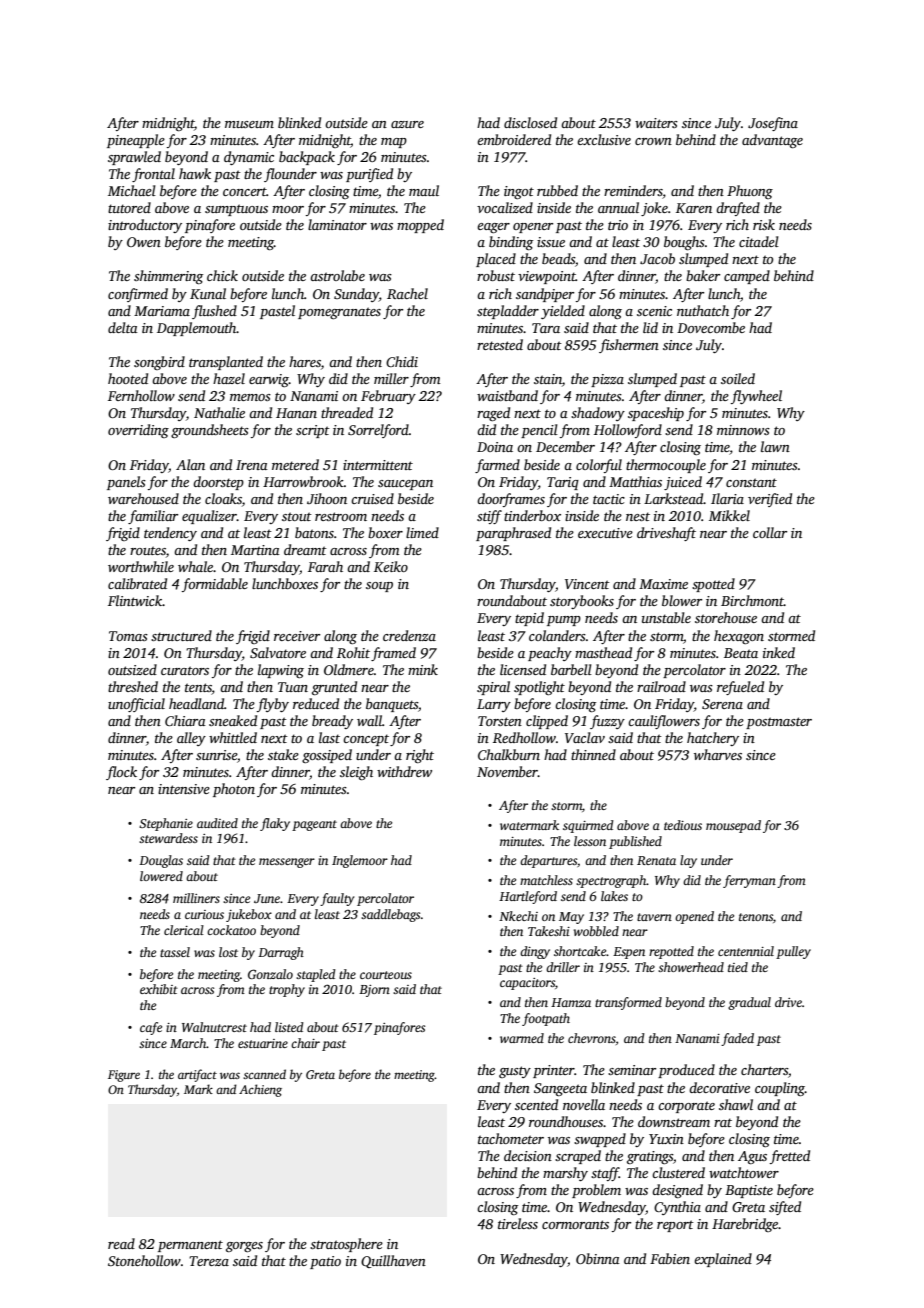 The image size is (924, 1308). I want to click on risk, so click(764, 224).
